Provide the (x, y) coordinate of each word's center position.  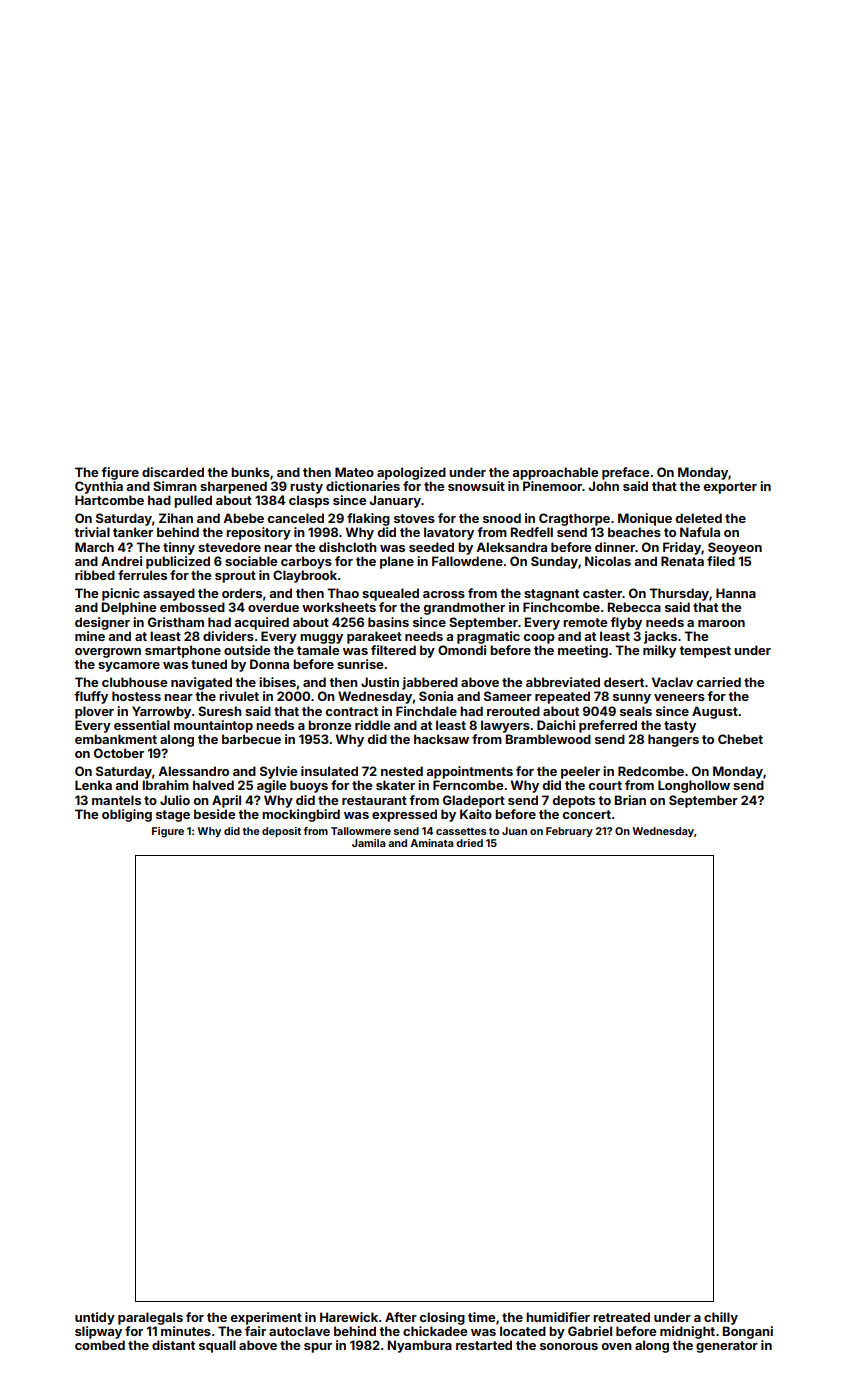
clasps (309, 501)
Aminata (432, 843)
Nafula (700, 532)
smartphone (183, 651)
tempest (705, 652)
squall (217, 1346)
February (569, 832)
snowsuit (476, 486)
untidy (95, 1318)
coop (539, 639)
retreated (621, 1317)
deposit (281, 832)
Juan (514, 831)
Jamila (369, 843)
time (481, 1317)
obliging (127, 815)
